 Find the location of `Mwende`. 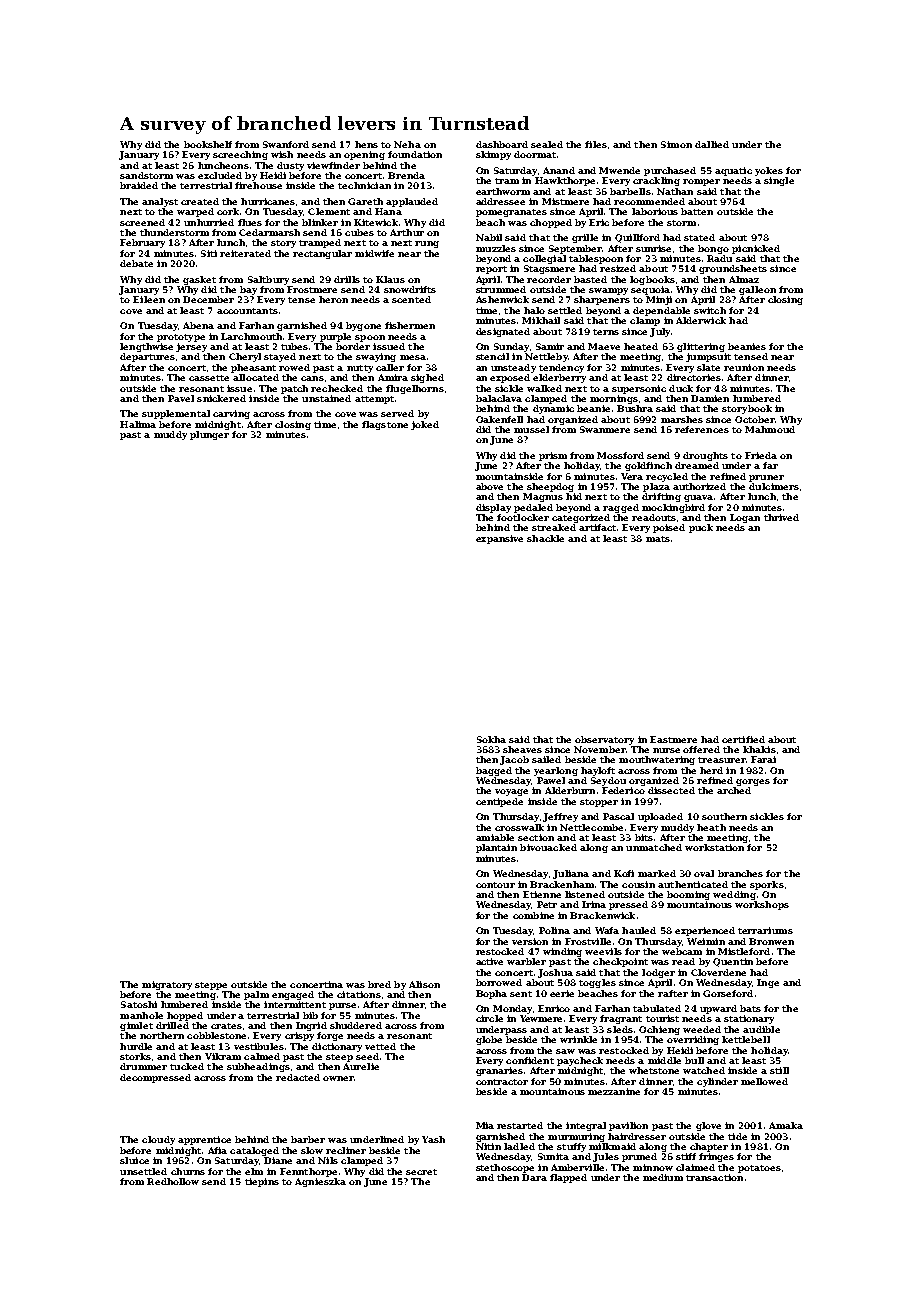

Mwende is located at coordinates (619, 170).
